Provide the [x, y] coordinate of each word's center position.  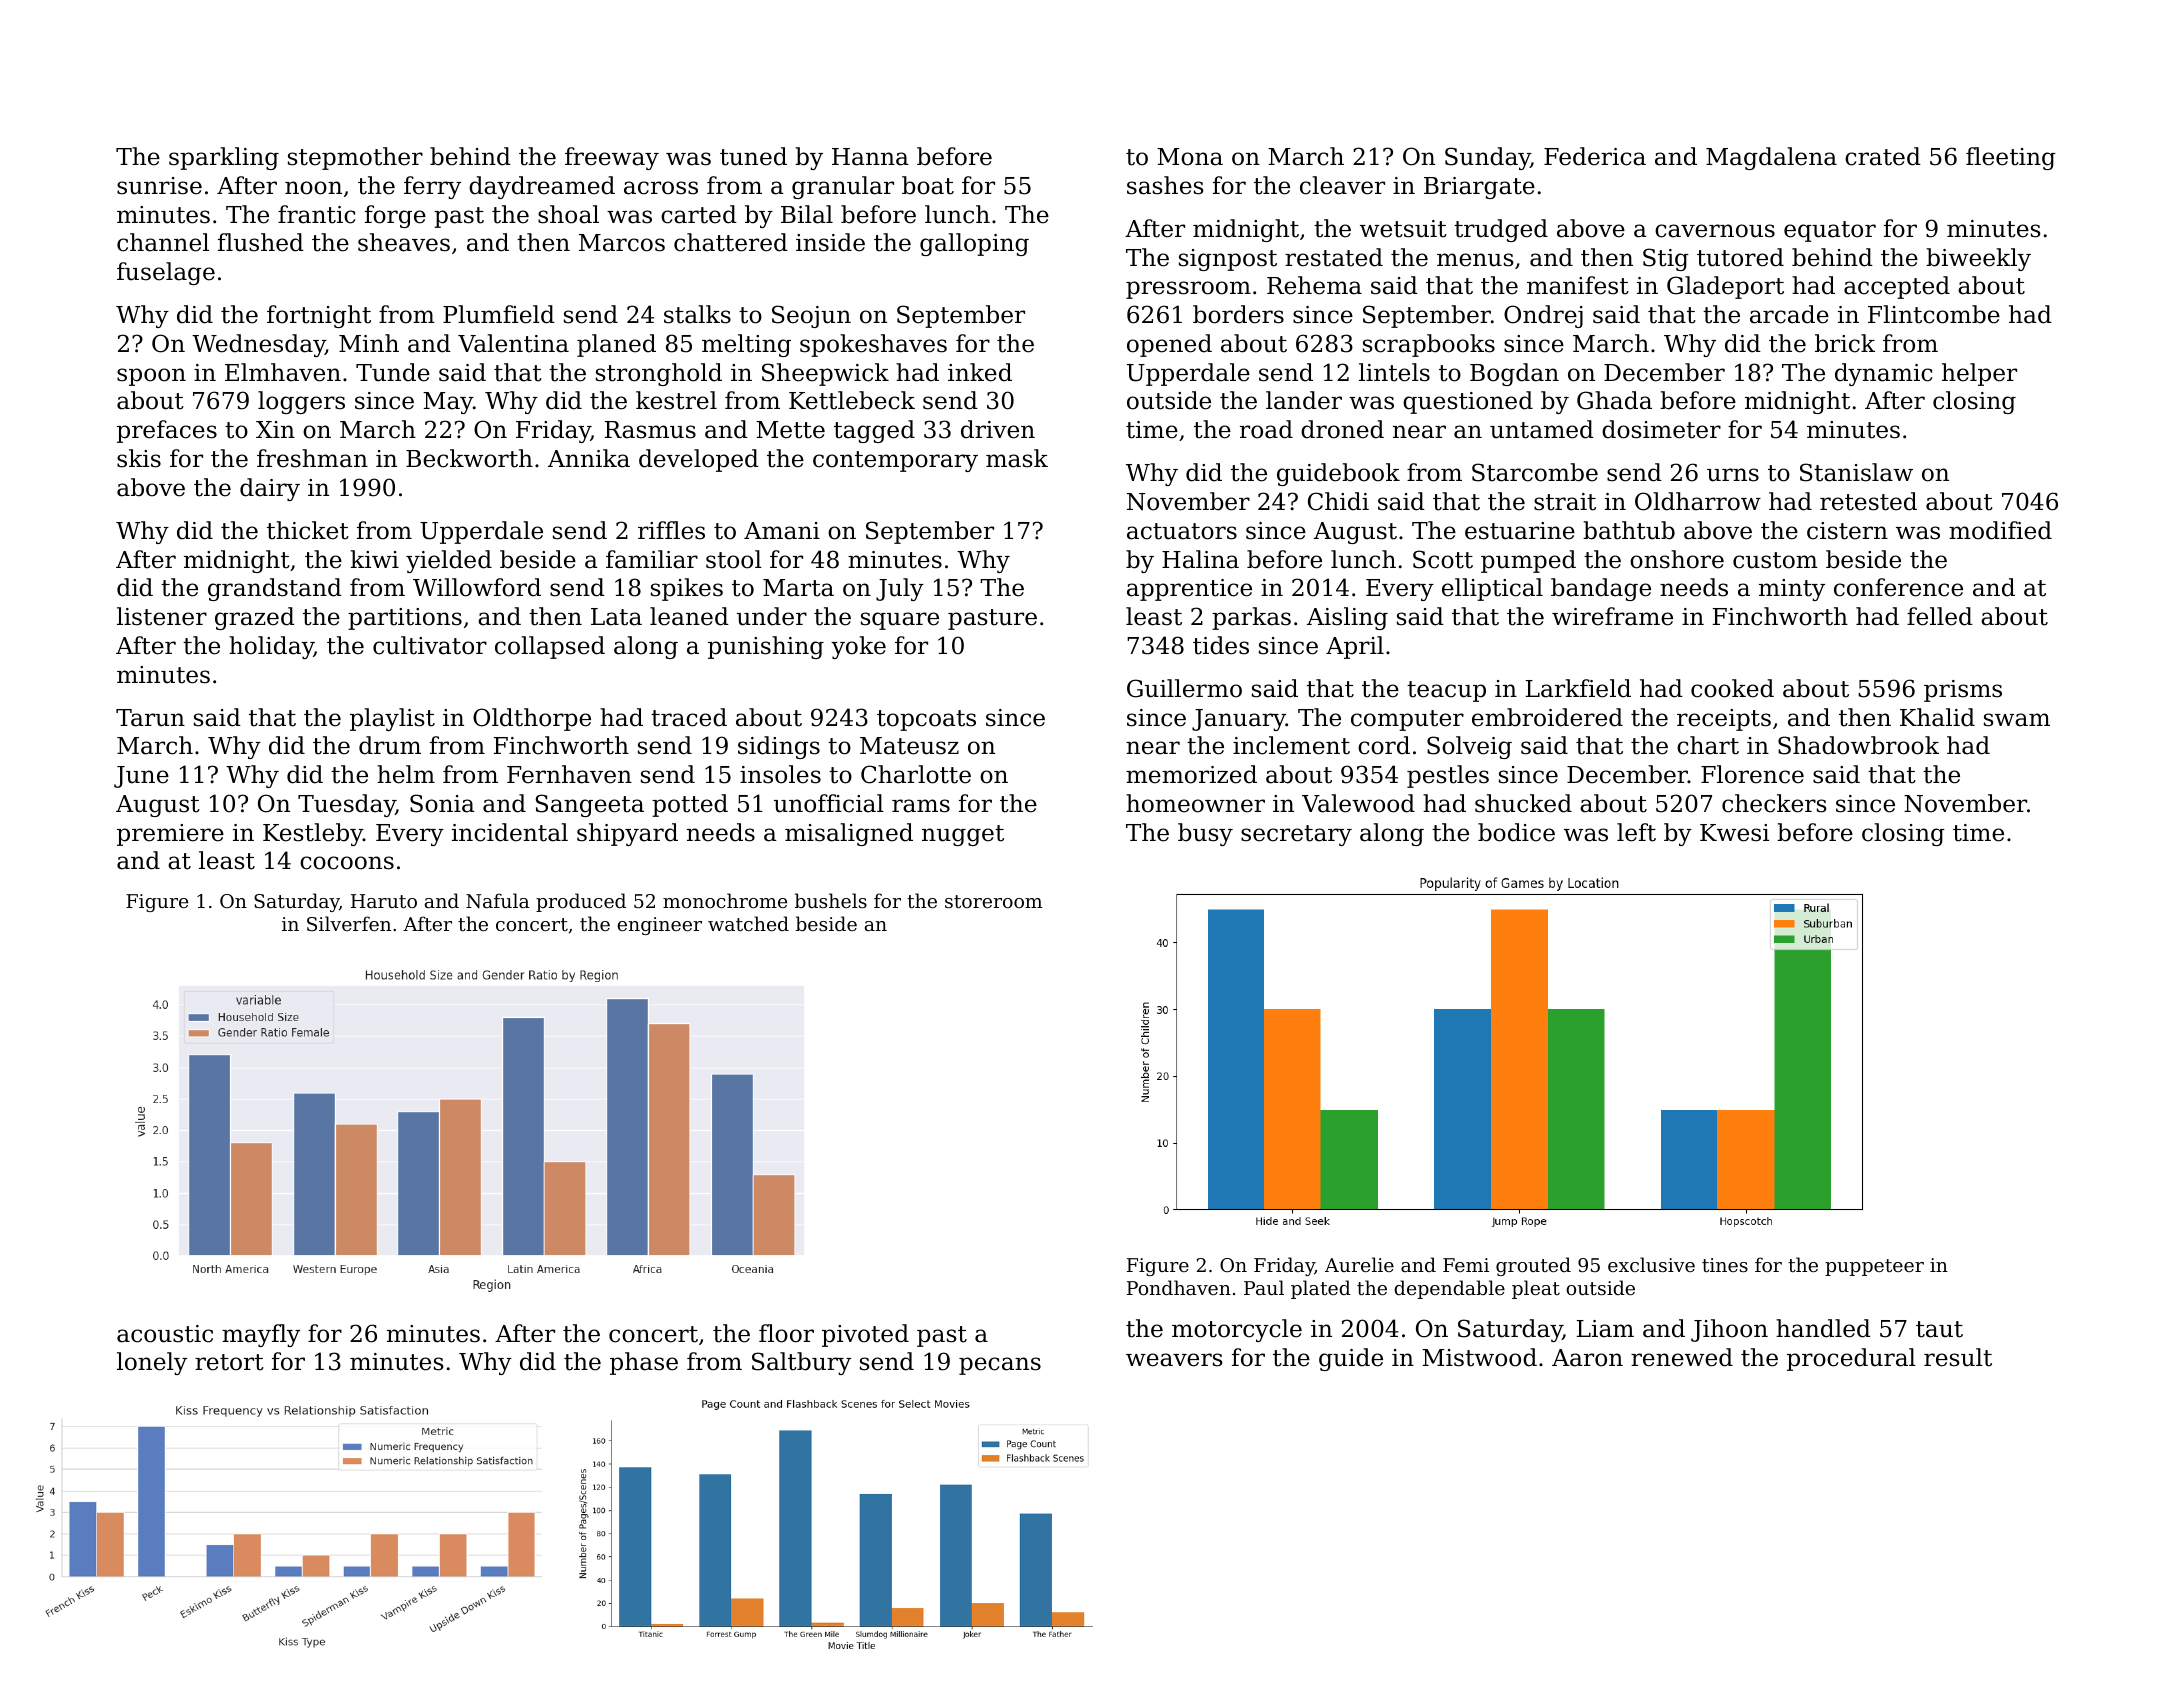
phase [644, 1363]
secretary [1296, 835]
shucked [1523, 803]
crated [1883, 156]
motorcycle [1237, 1330]
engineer [659, 926]
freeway [612, 158]
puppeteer [1874, 1267]
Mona [1190, 157]
